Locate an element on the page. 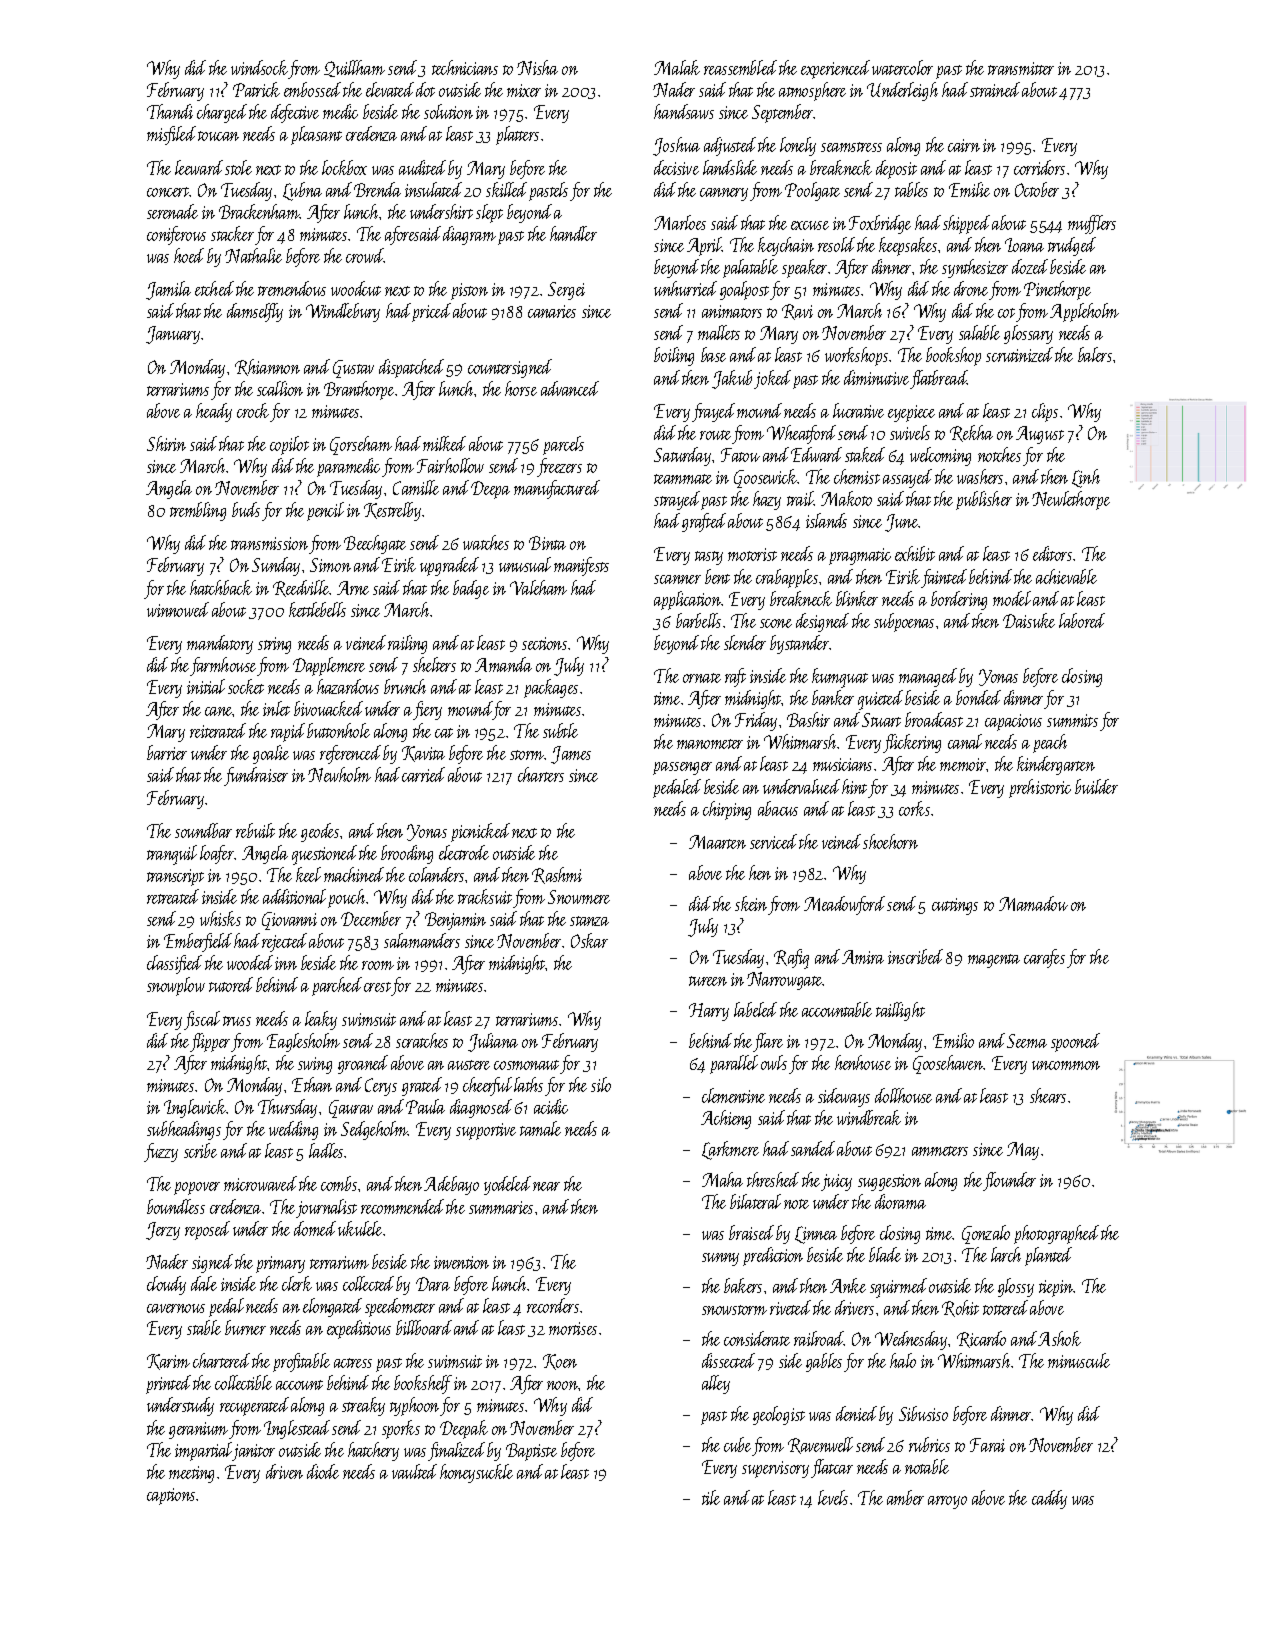 The width and height of the page is (1267, 1640). brunch is located at coordinates (405, 686).
